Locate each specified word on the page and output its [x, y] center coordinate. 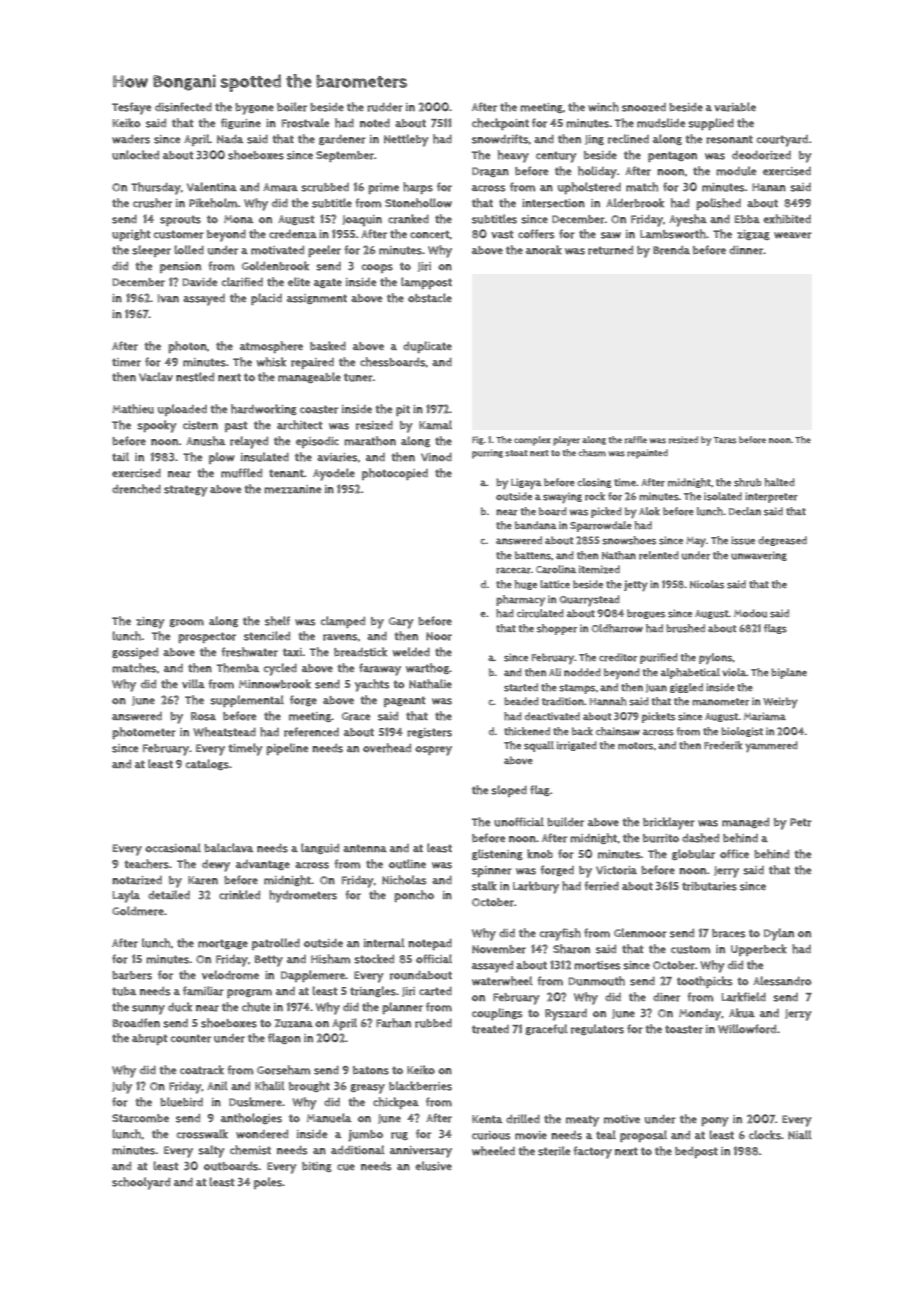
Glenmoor [640, 933]
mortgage [223, 944]
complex [532, 441]
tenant [286, 473]
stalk [484, 886]
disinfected [183, 107]
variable [735, 107]
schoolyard [141, 1183]
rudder [385, 107]
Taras [725, 440]
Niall [800, 1135]
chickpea [396, 1103]
